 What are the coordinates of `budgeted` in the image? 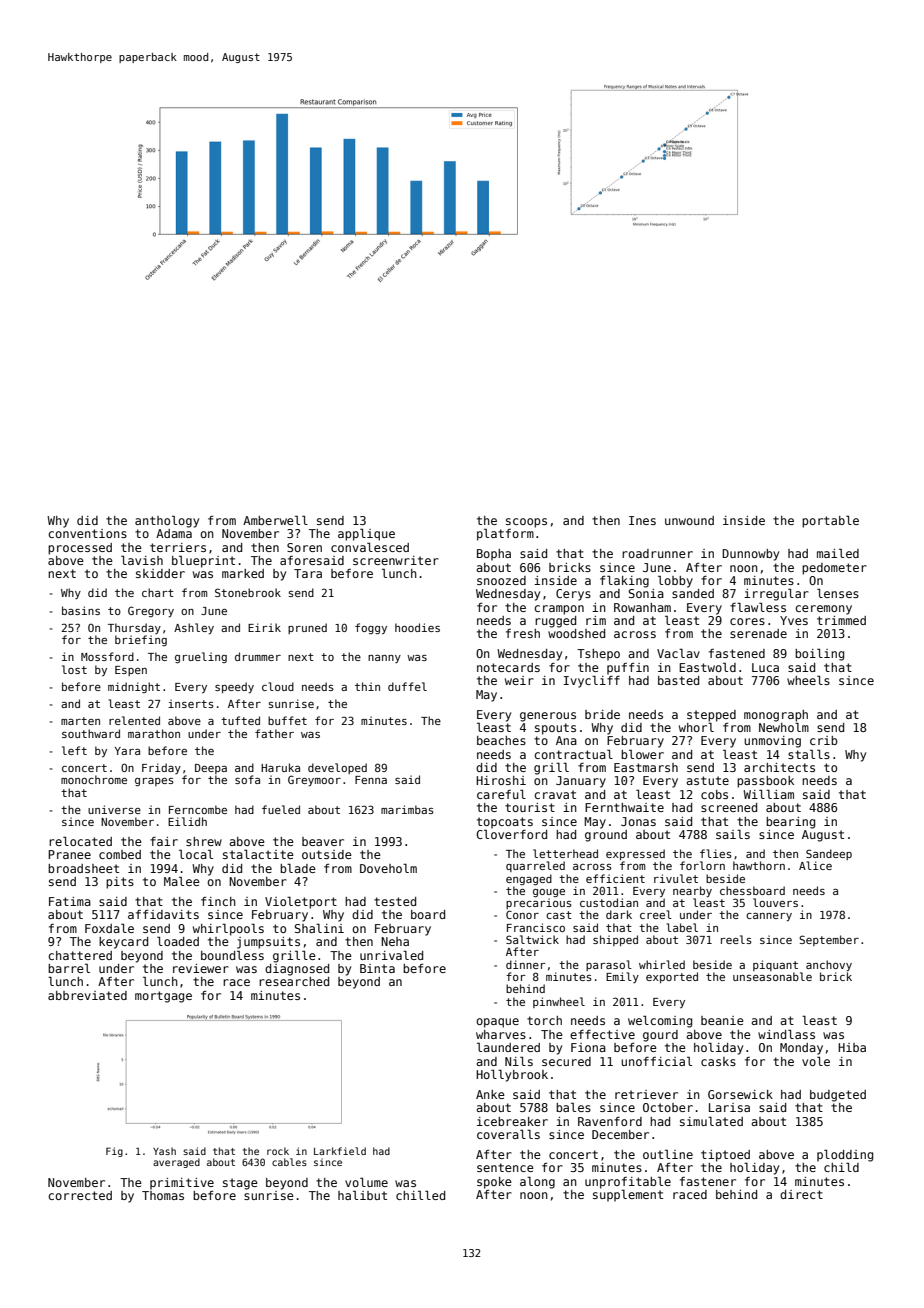 It's located at (838, 1096).
